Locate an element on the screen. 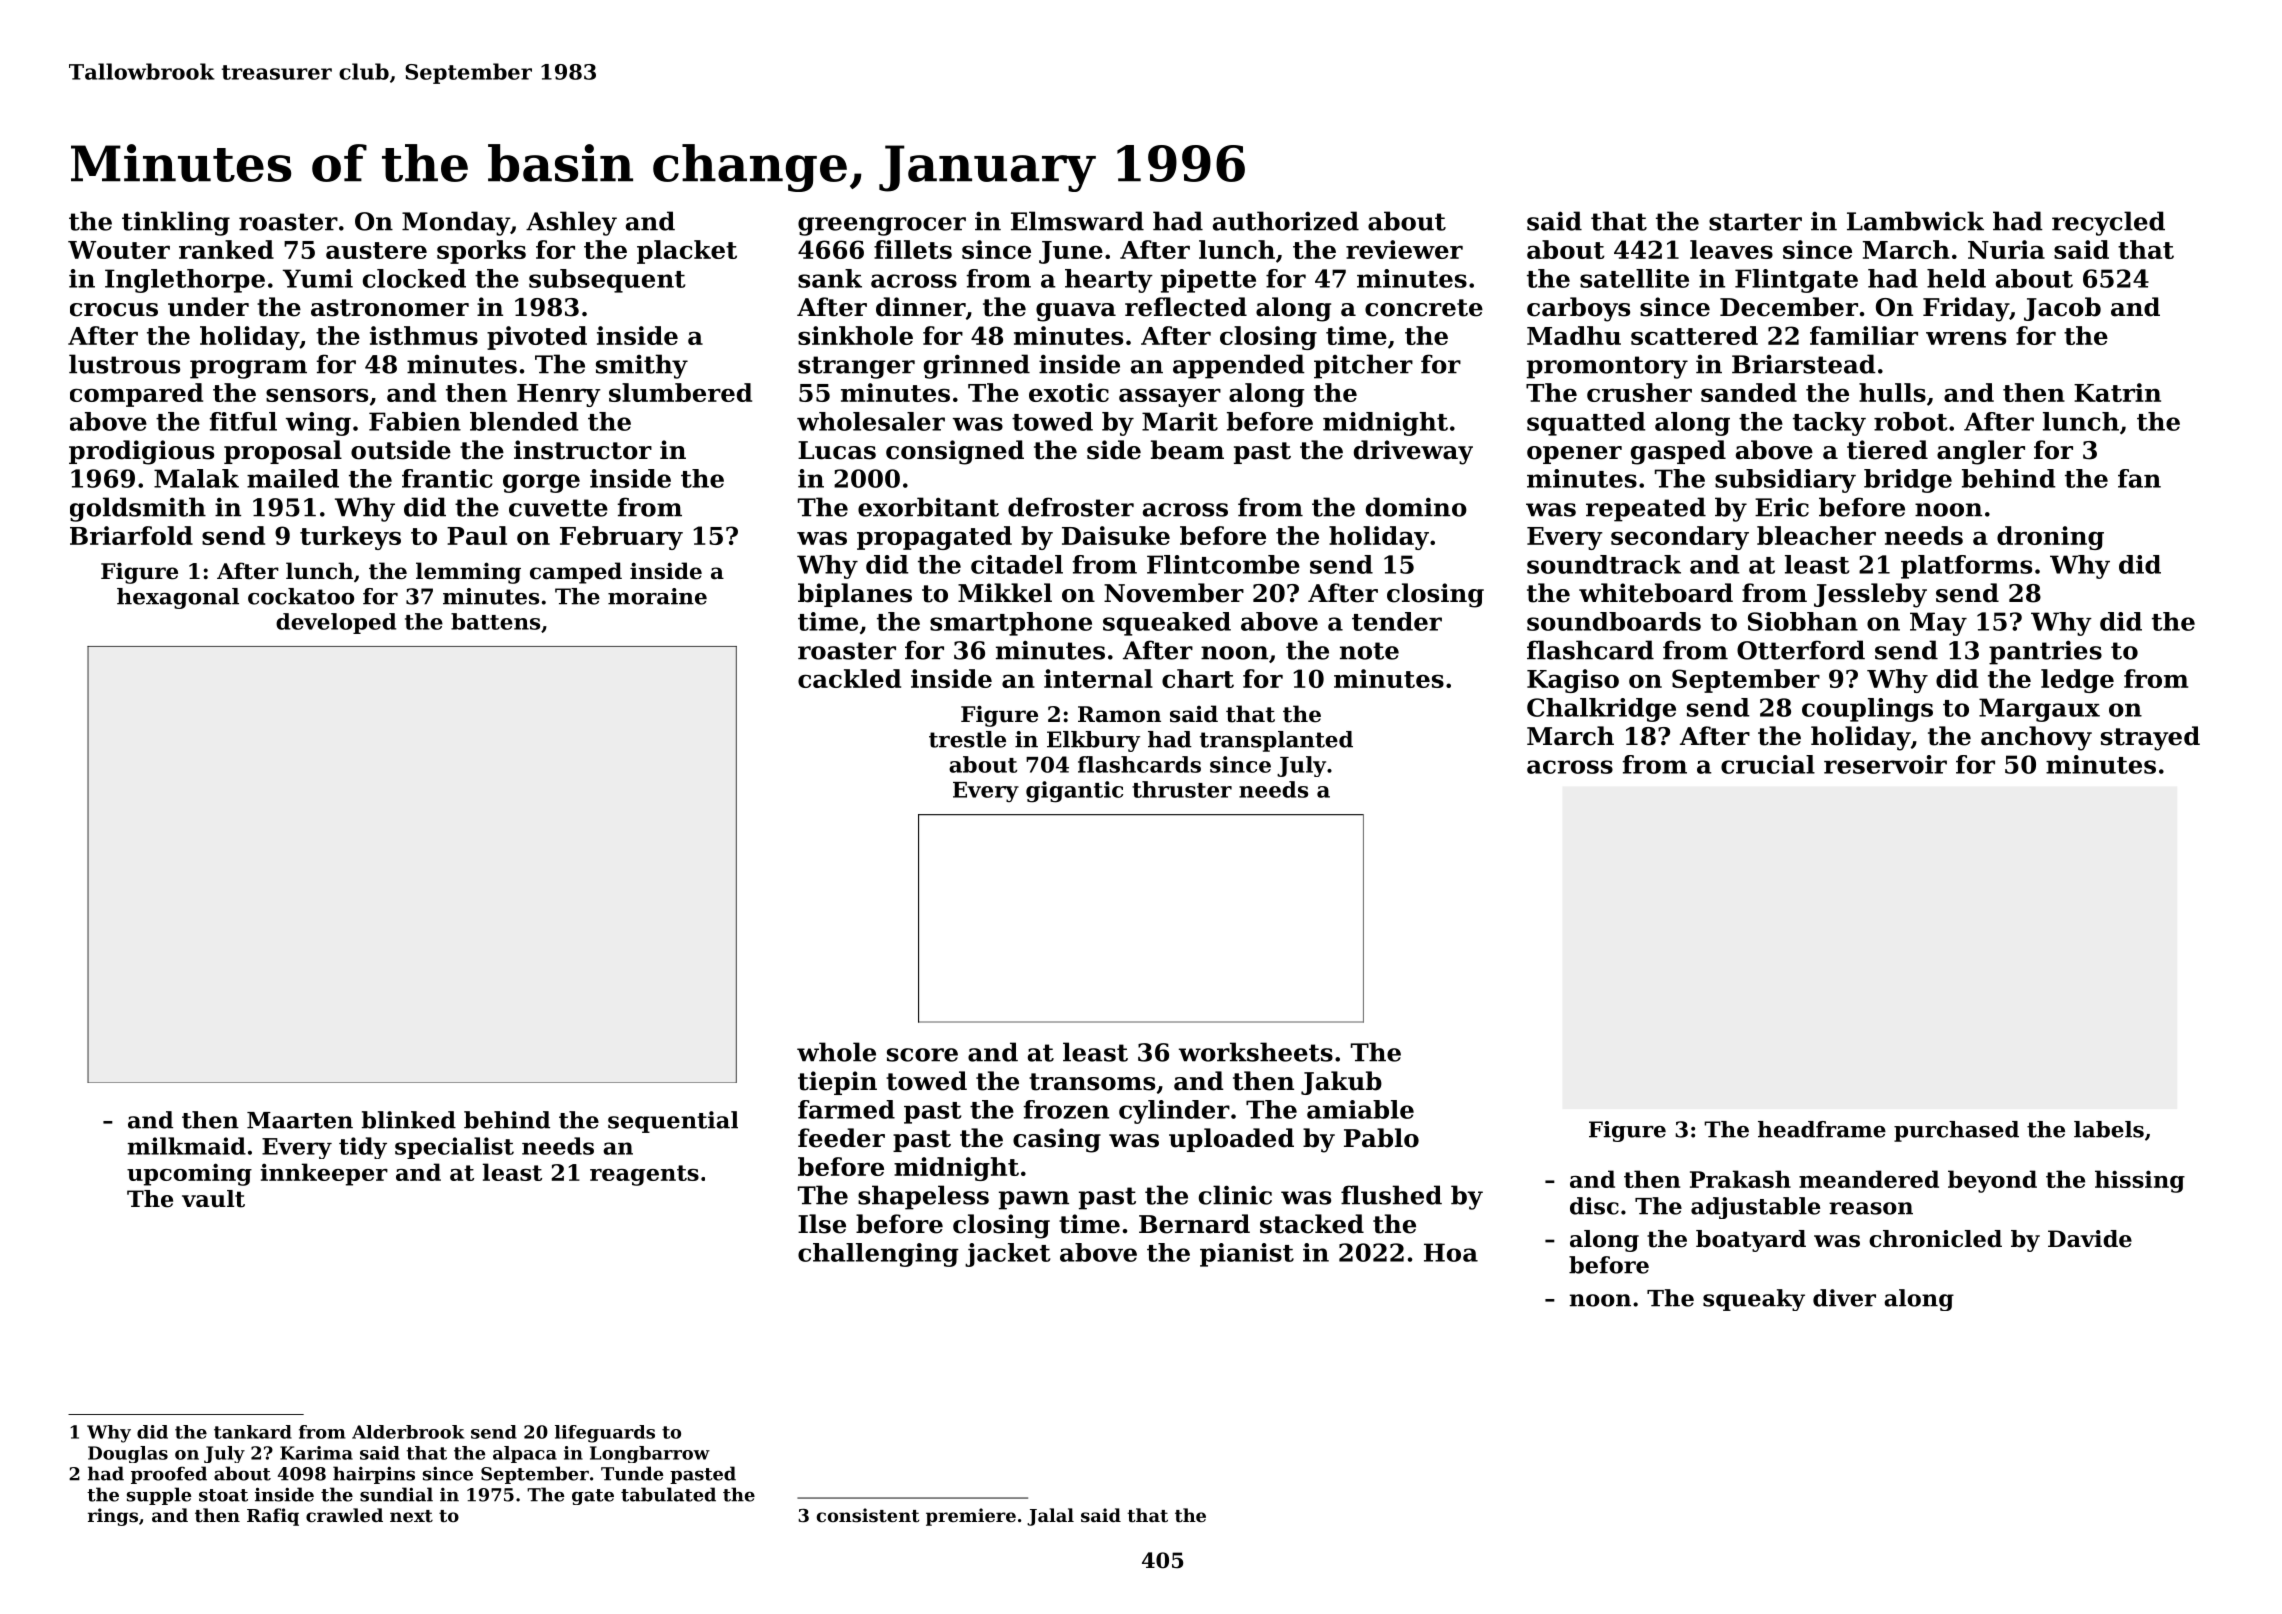  recycled is located at coordinates (2108, 223).
